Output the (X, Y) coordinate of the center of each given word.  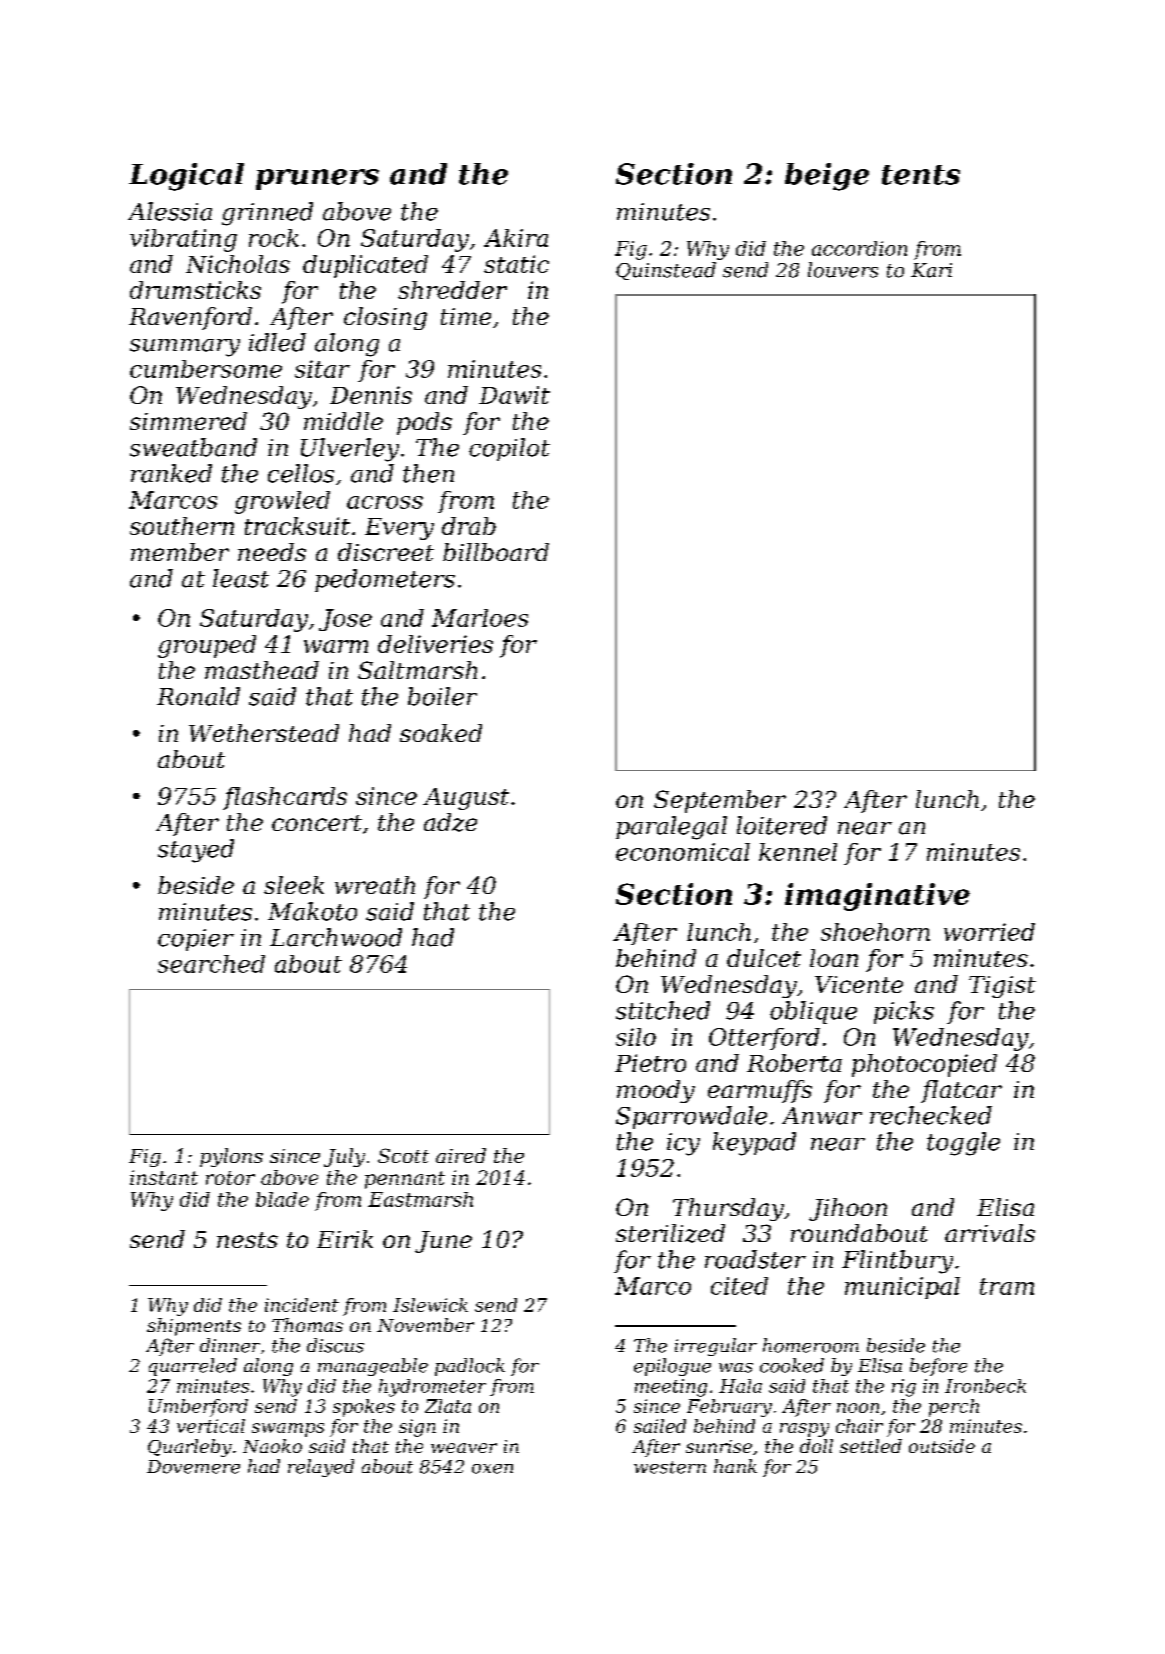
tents (921, 175)
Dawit (514, 395)
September (720, 801)
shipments (194, 1327)
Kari (931, 270)
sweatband (193, 447)
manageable (373, 1367)
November (425, 1325)
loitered (782, 825)
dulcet (764, 958)
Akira (516, 238)
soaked (441, 733)
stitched (663, 1010)
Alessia (170, 211)
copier (196, 940)
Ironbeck (985, 1386)
